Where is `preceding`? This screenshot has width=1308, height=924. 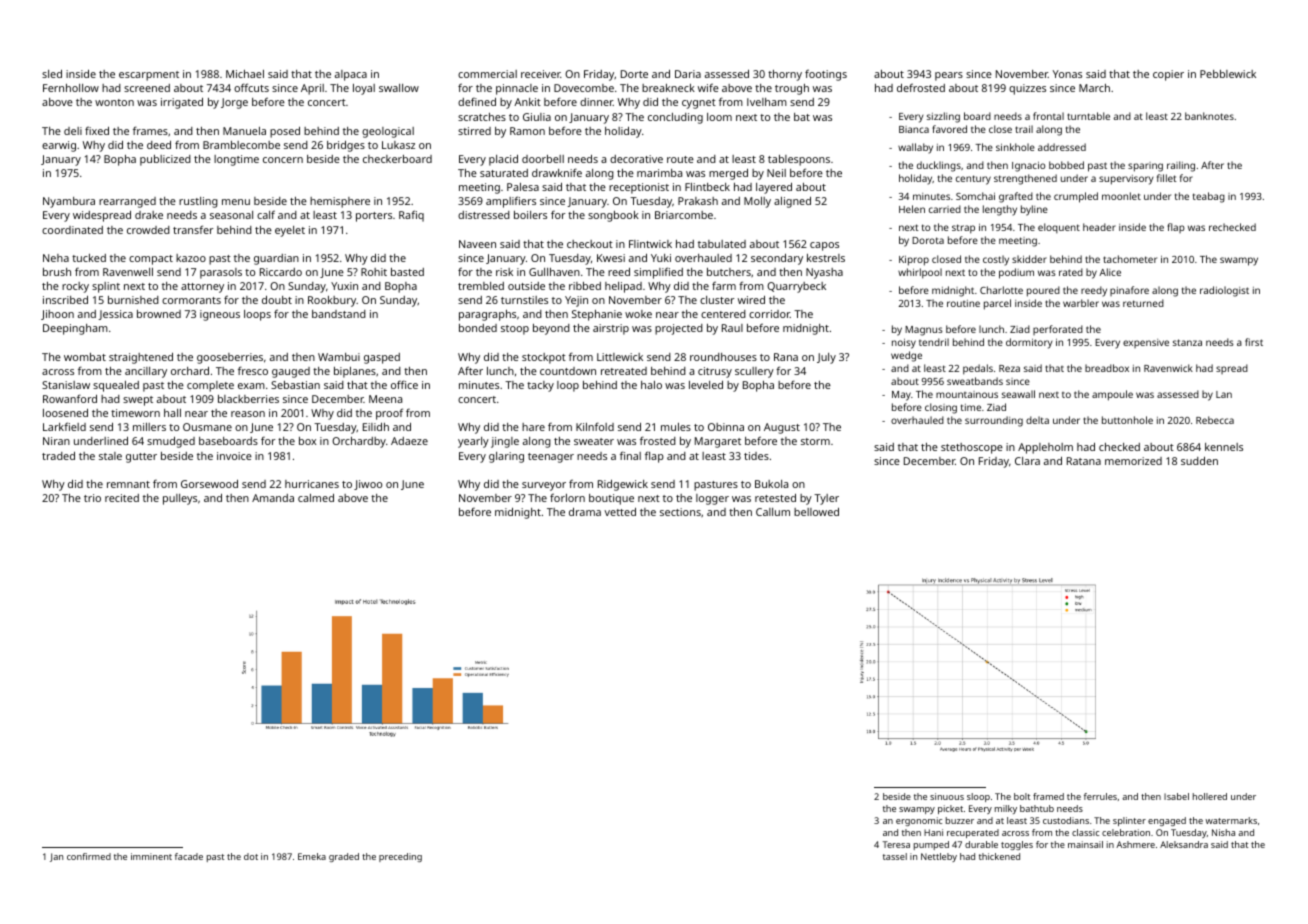 preceding is located at coordinates (400, 857).
